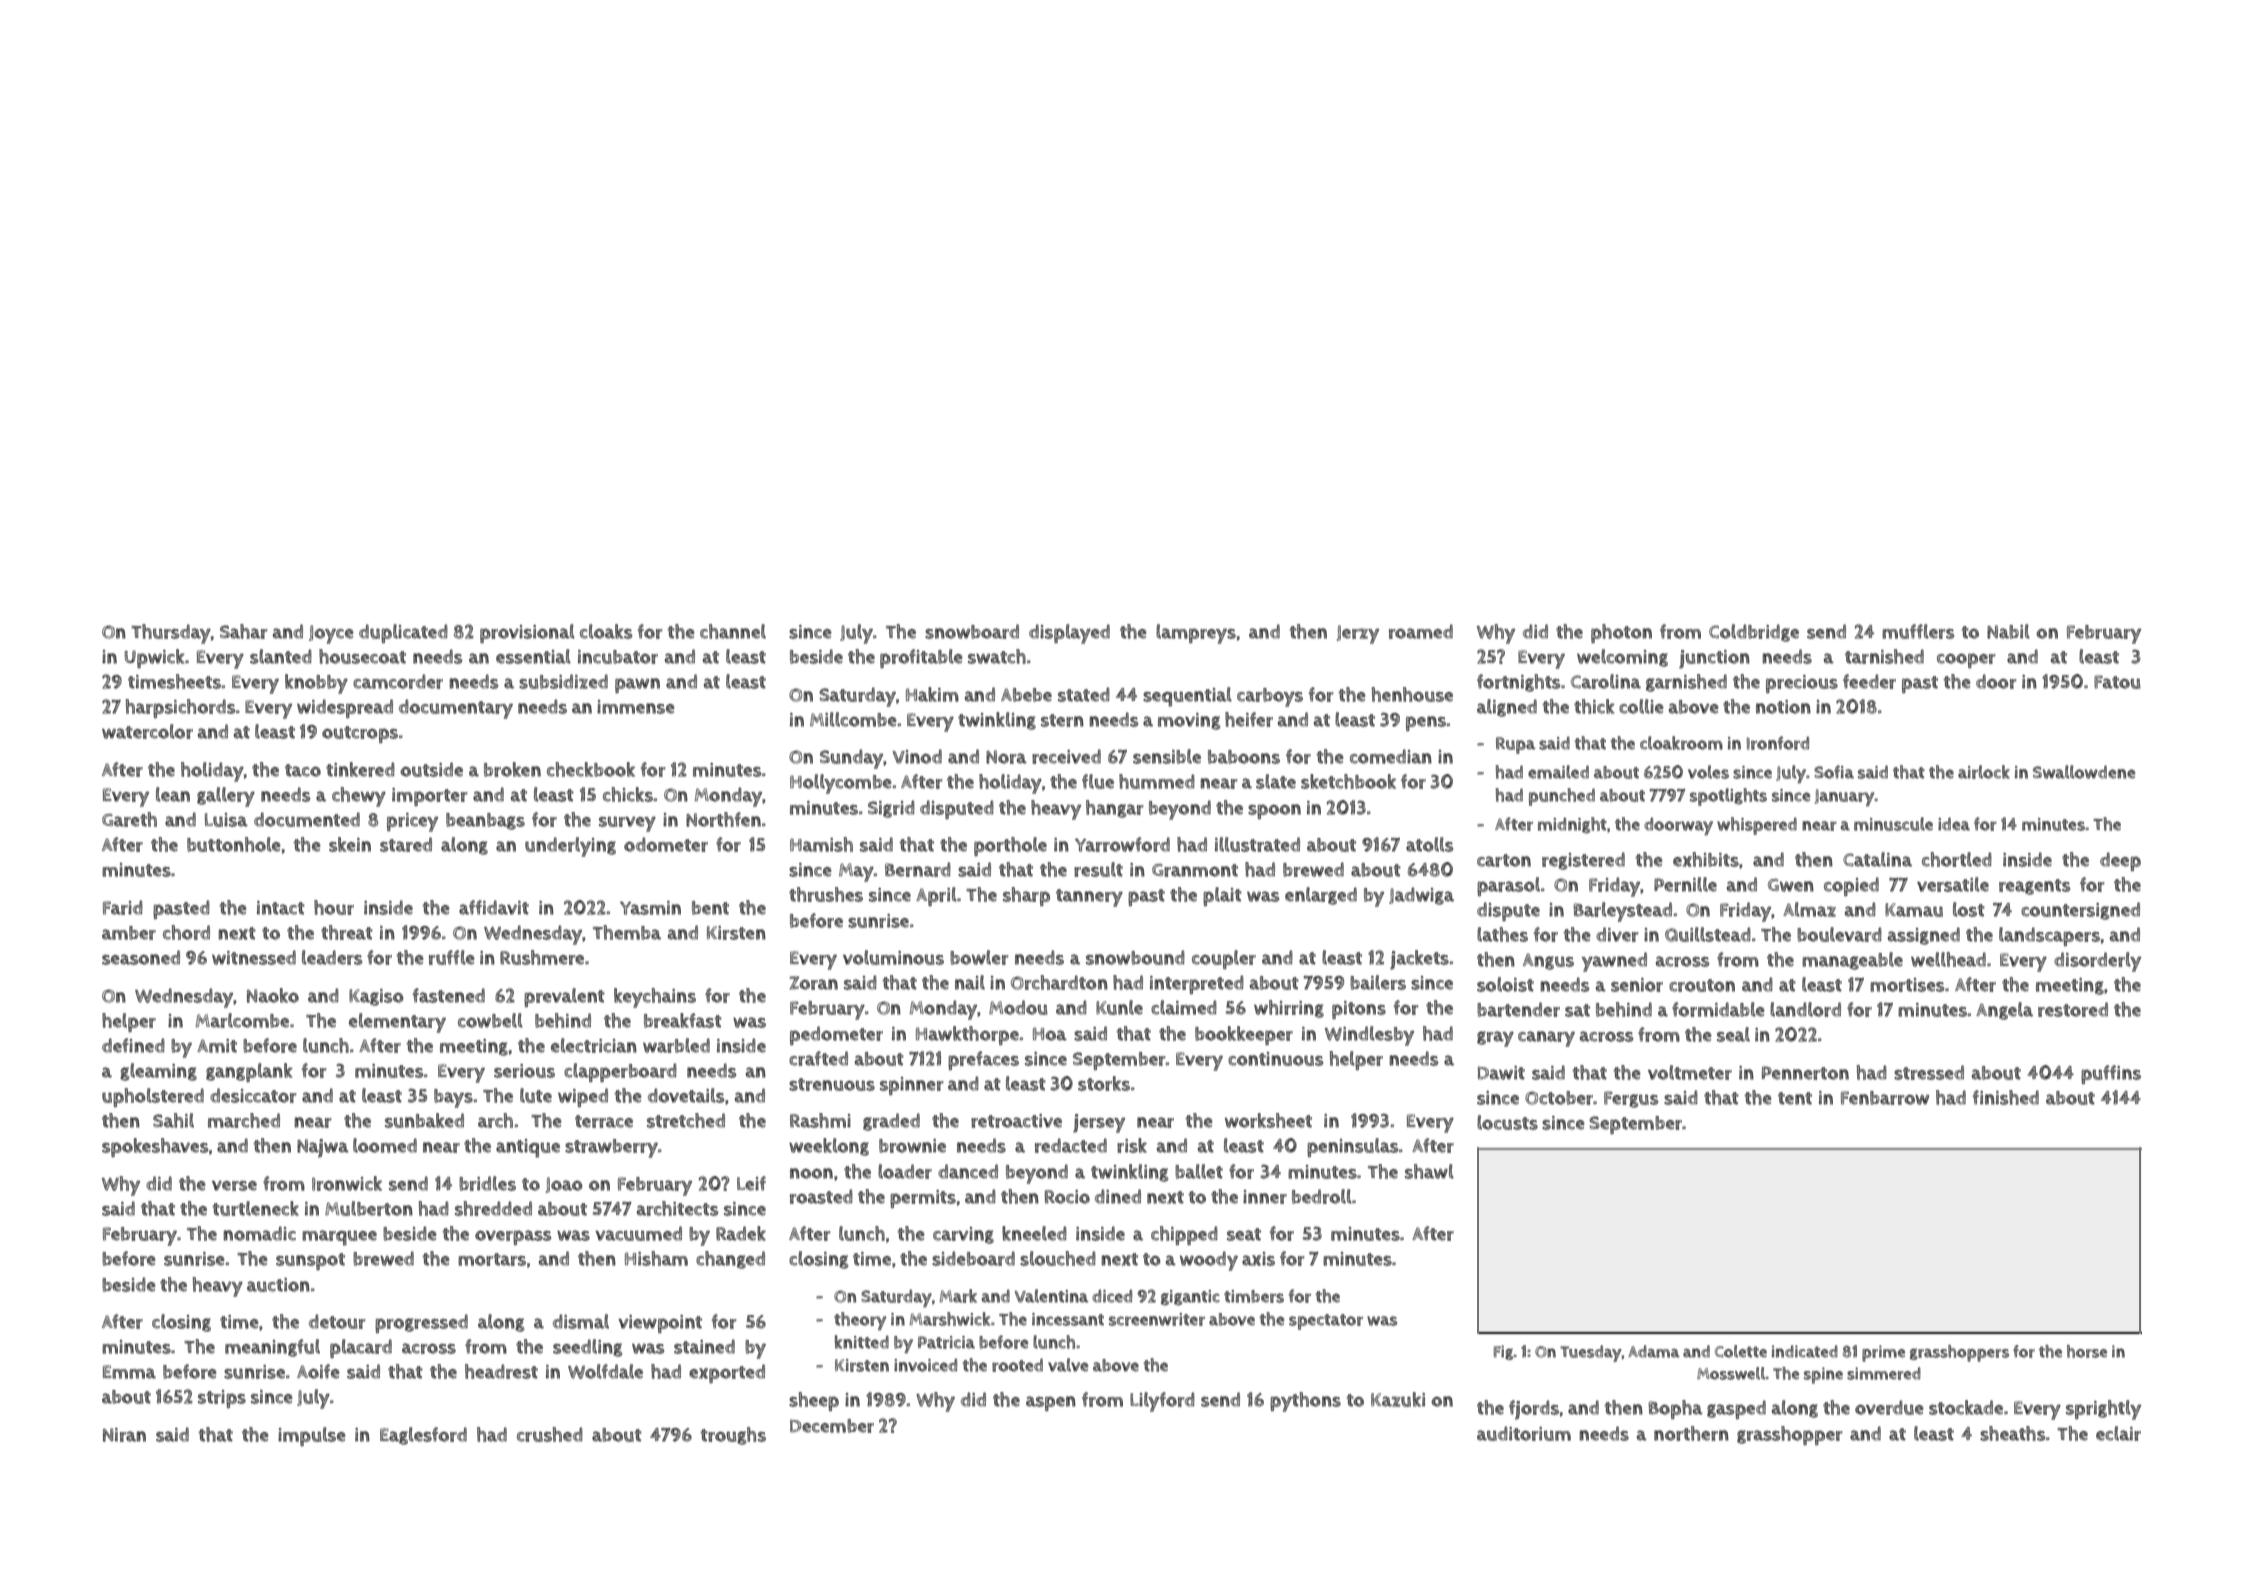  What do you see at coordinates (2049, 936) in the document?
I see `landscapers` at bounding box center [2049, 936].
